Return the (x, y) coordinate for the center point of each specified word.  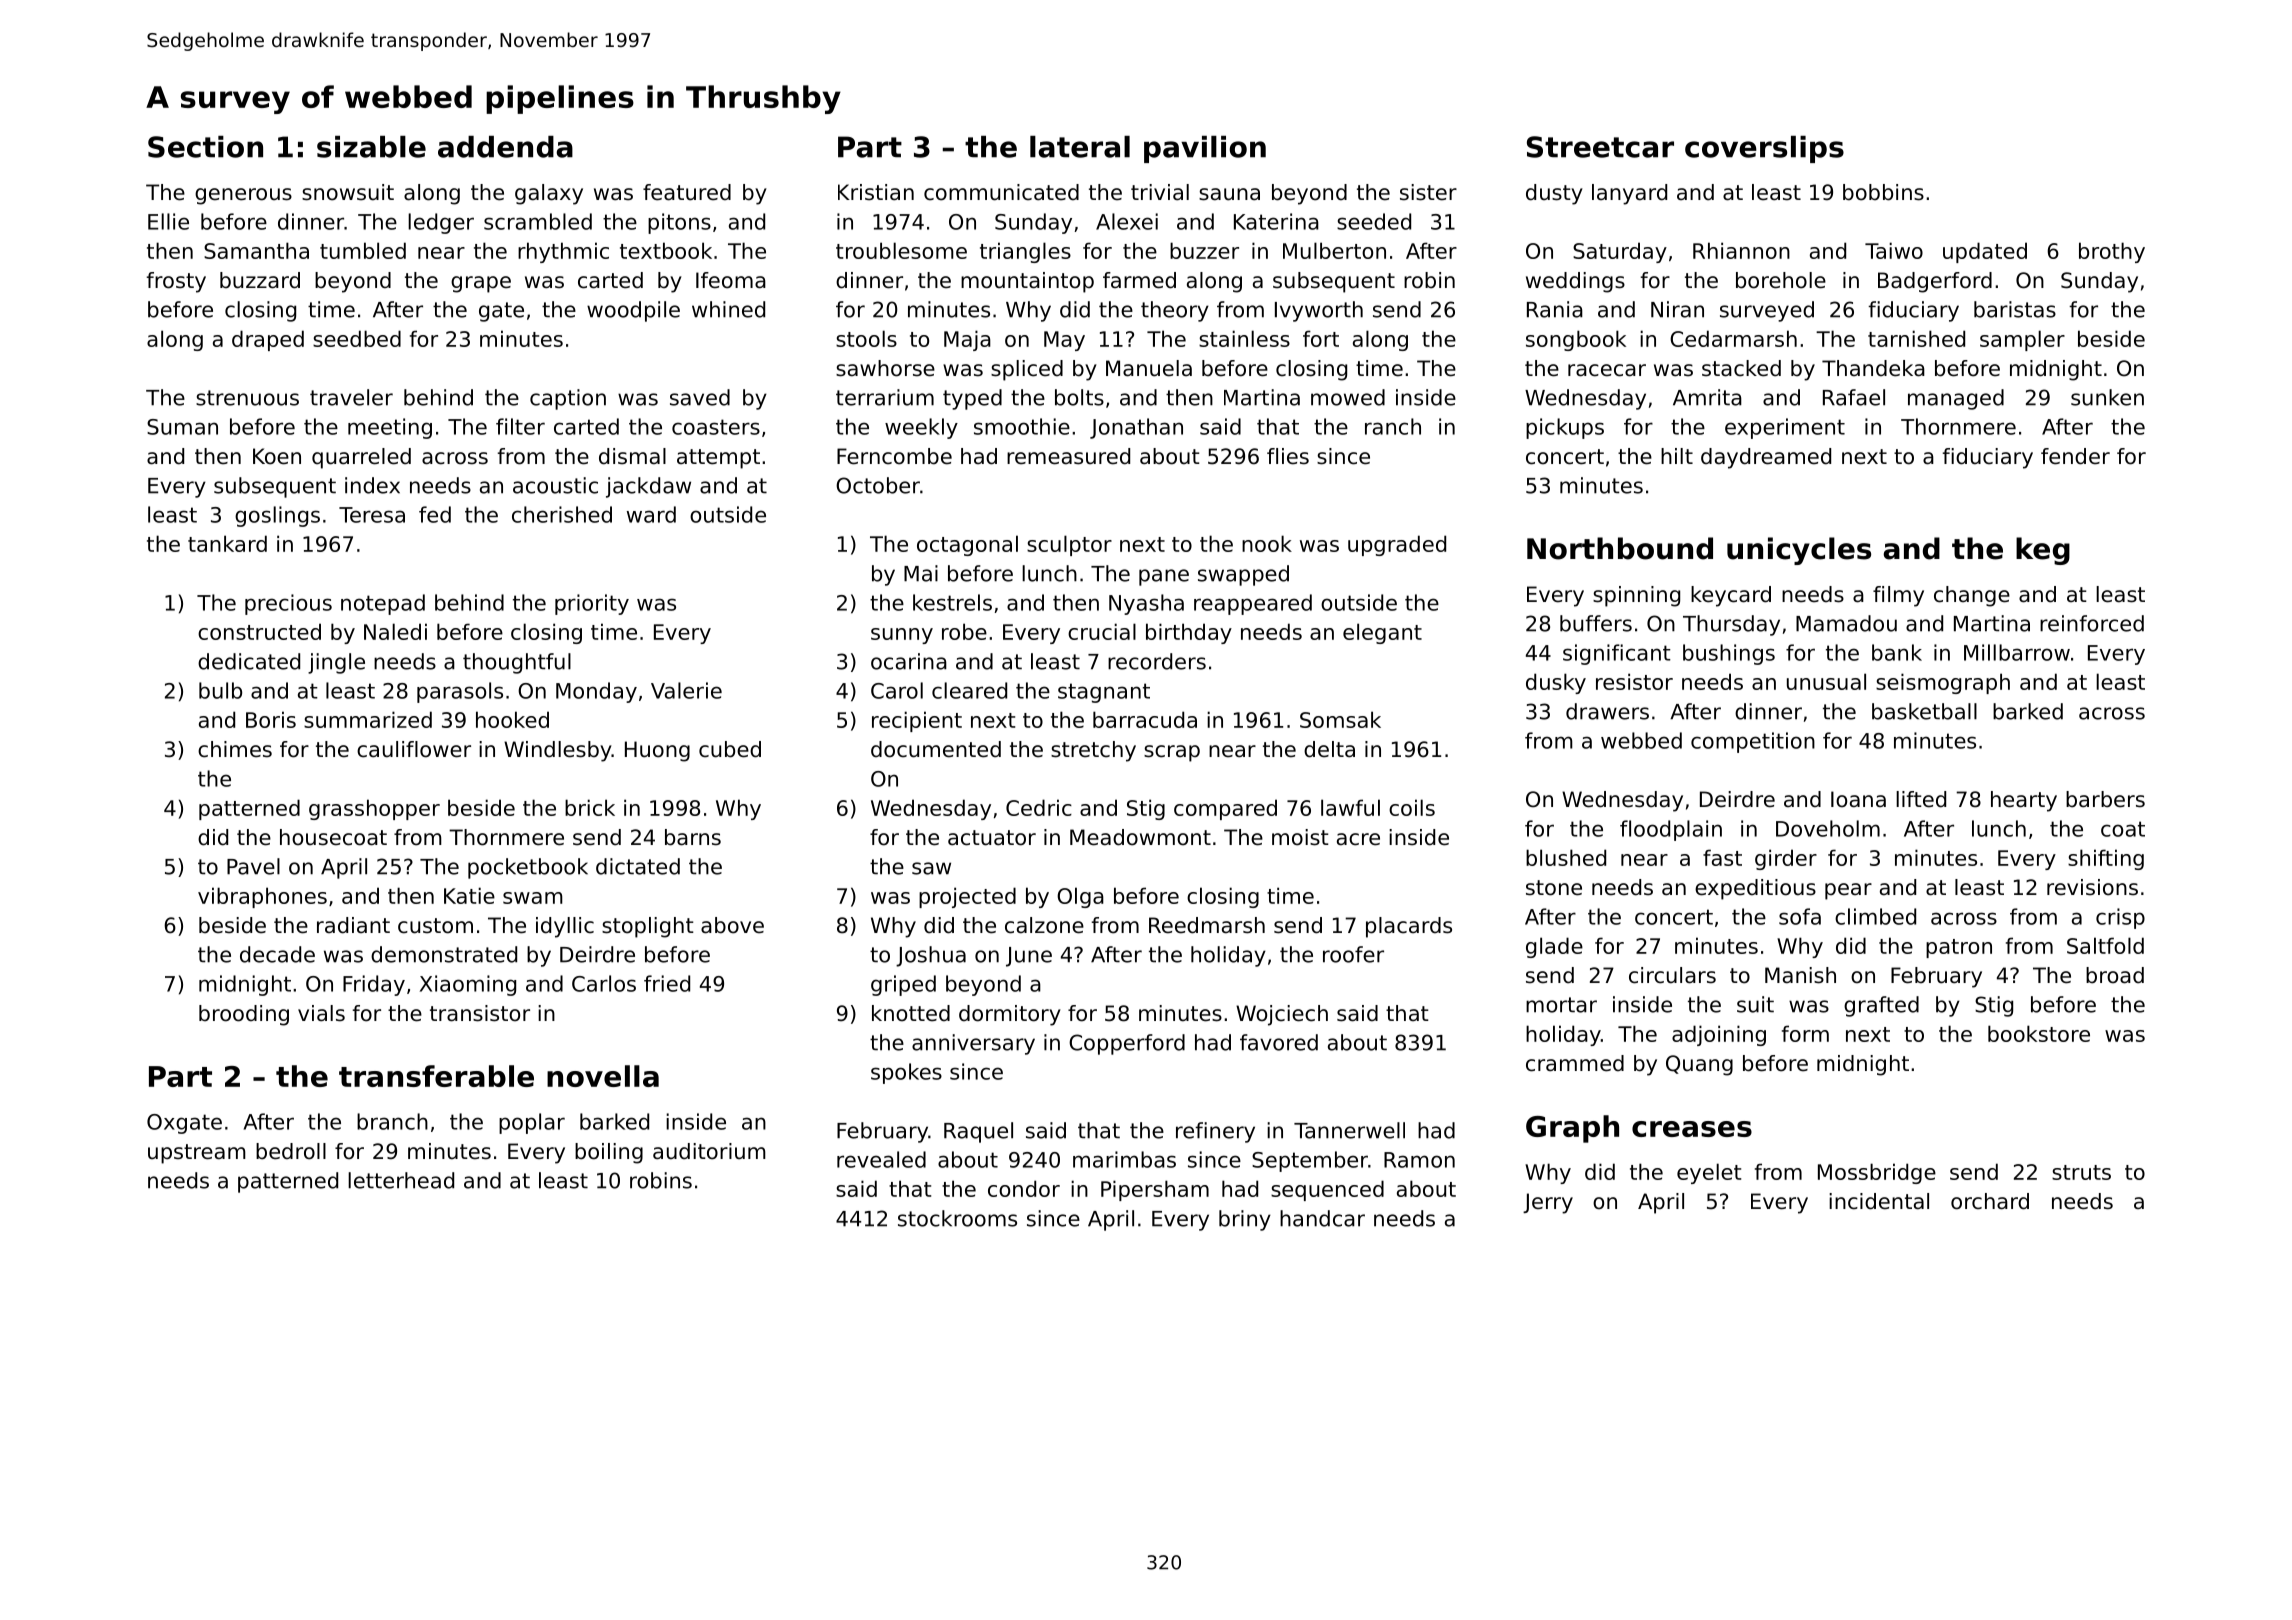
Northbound (1620, 548)
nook (1267, 543)
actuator (992, 838)
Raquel (978, 1132)
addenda (505, 147)
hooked (512, 719)
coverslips (1764, 149)
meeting (390, 428)
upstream (197, 1154)
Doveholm (1828, 828)
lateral (1080, 147)
